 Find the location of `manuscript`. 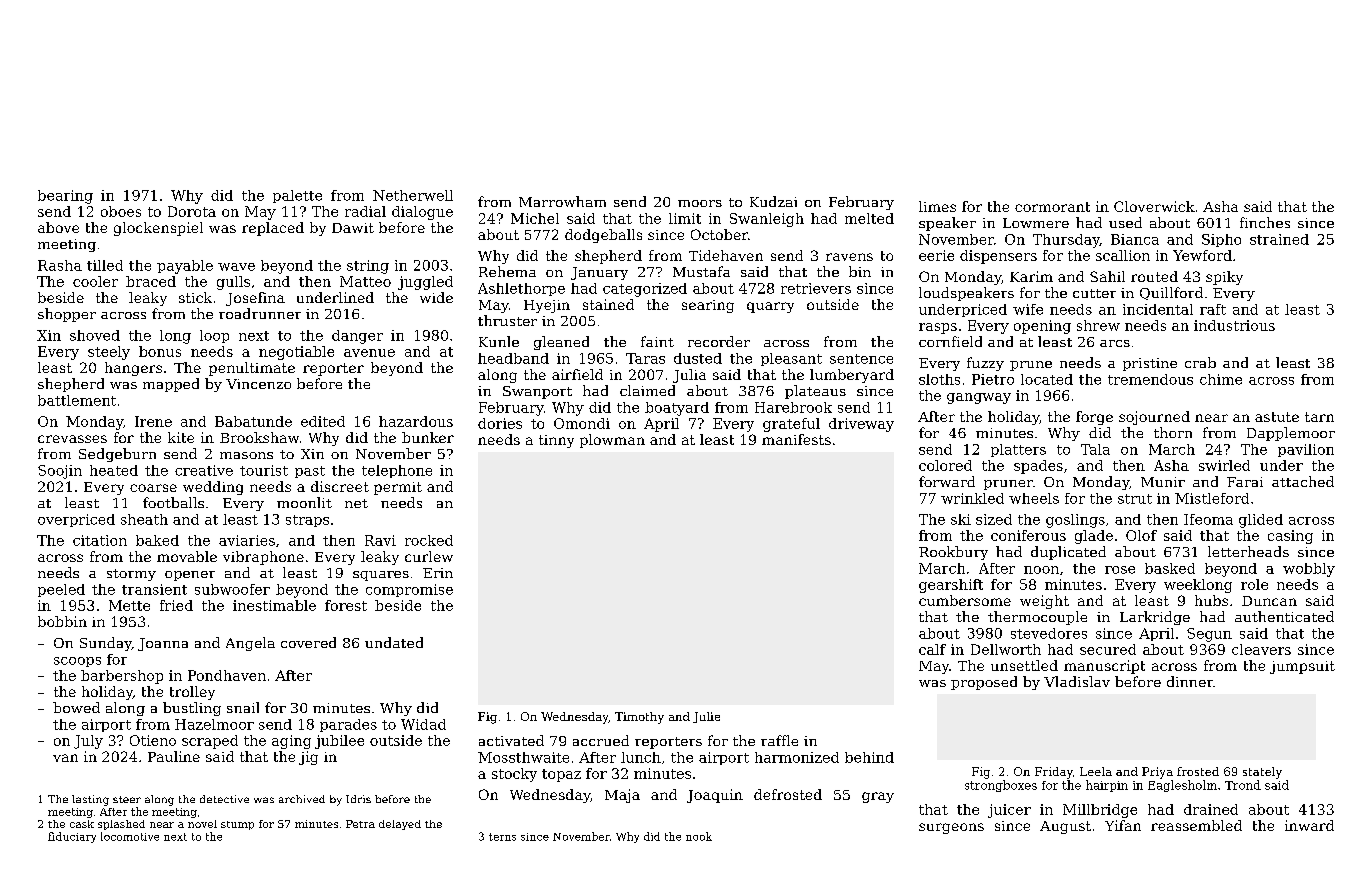

manuscript is located at coordinates (1104, 667).
